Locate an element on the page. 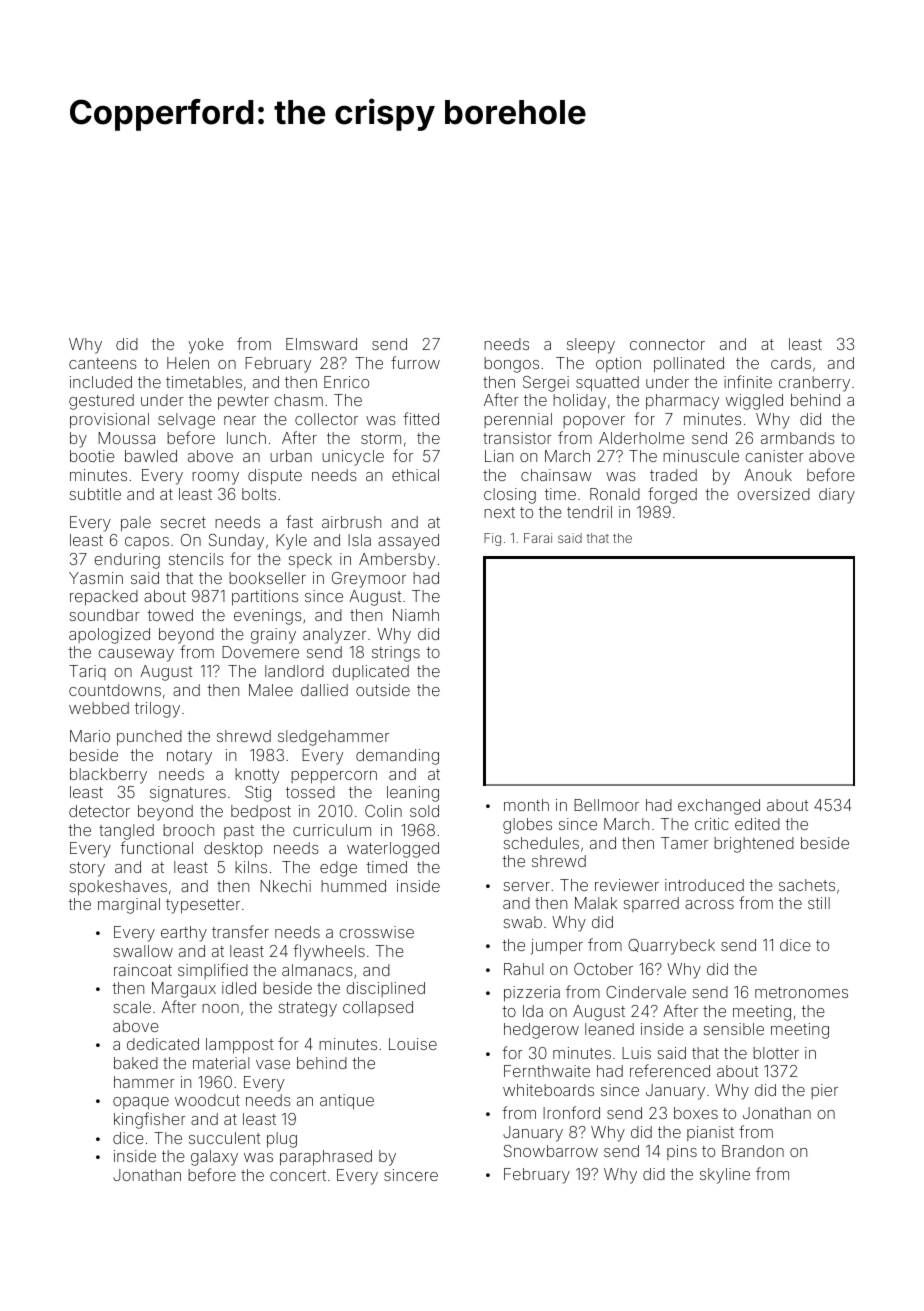 The height and width of the image is (1311, 924). cards is located at coordinates (791, 363).
